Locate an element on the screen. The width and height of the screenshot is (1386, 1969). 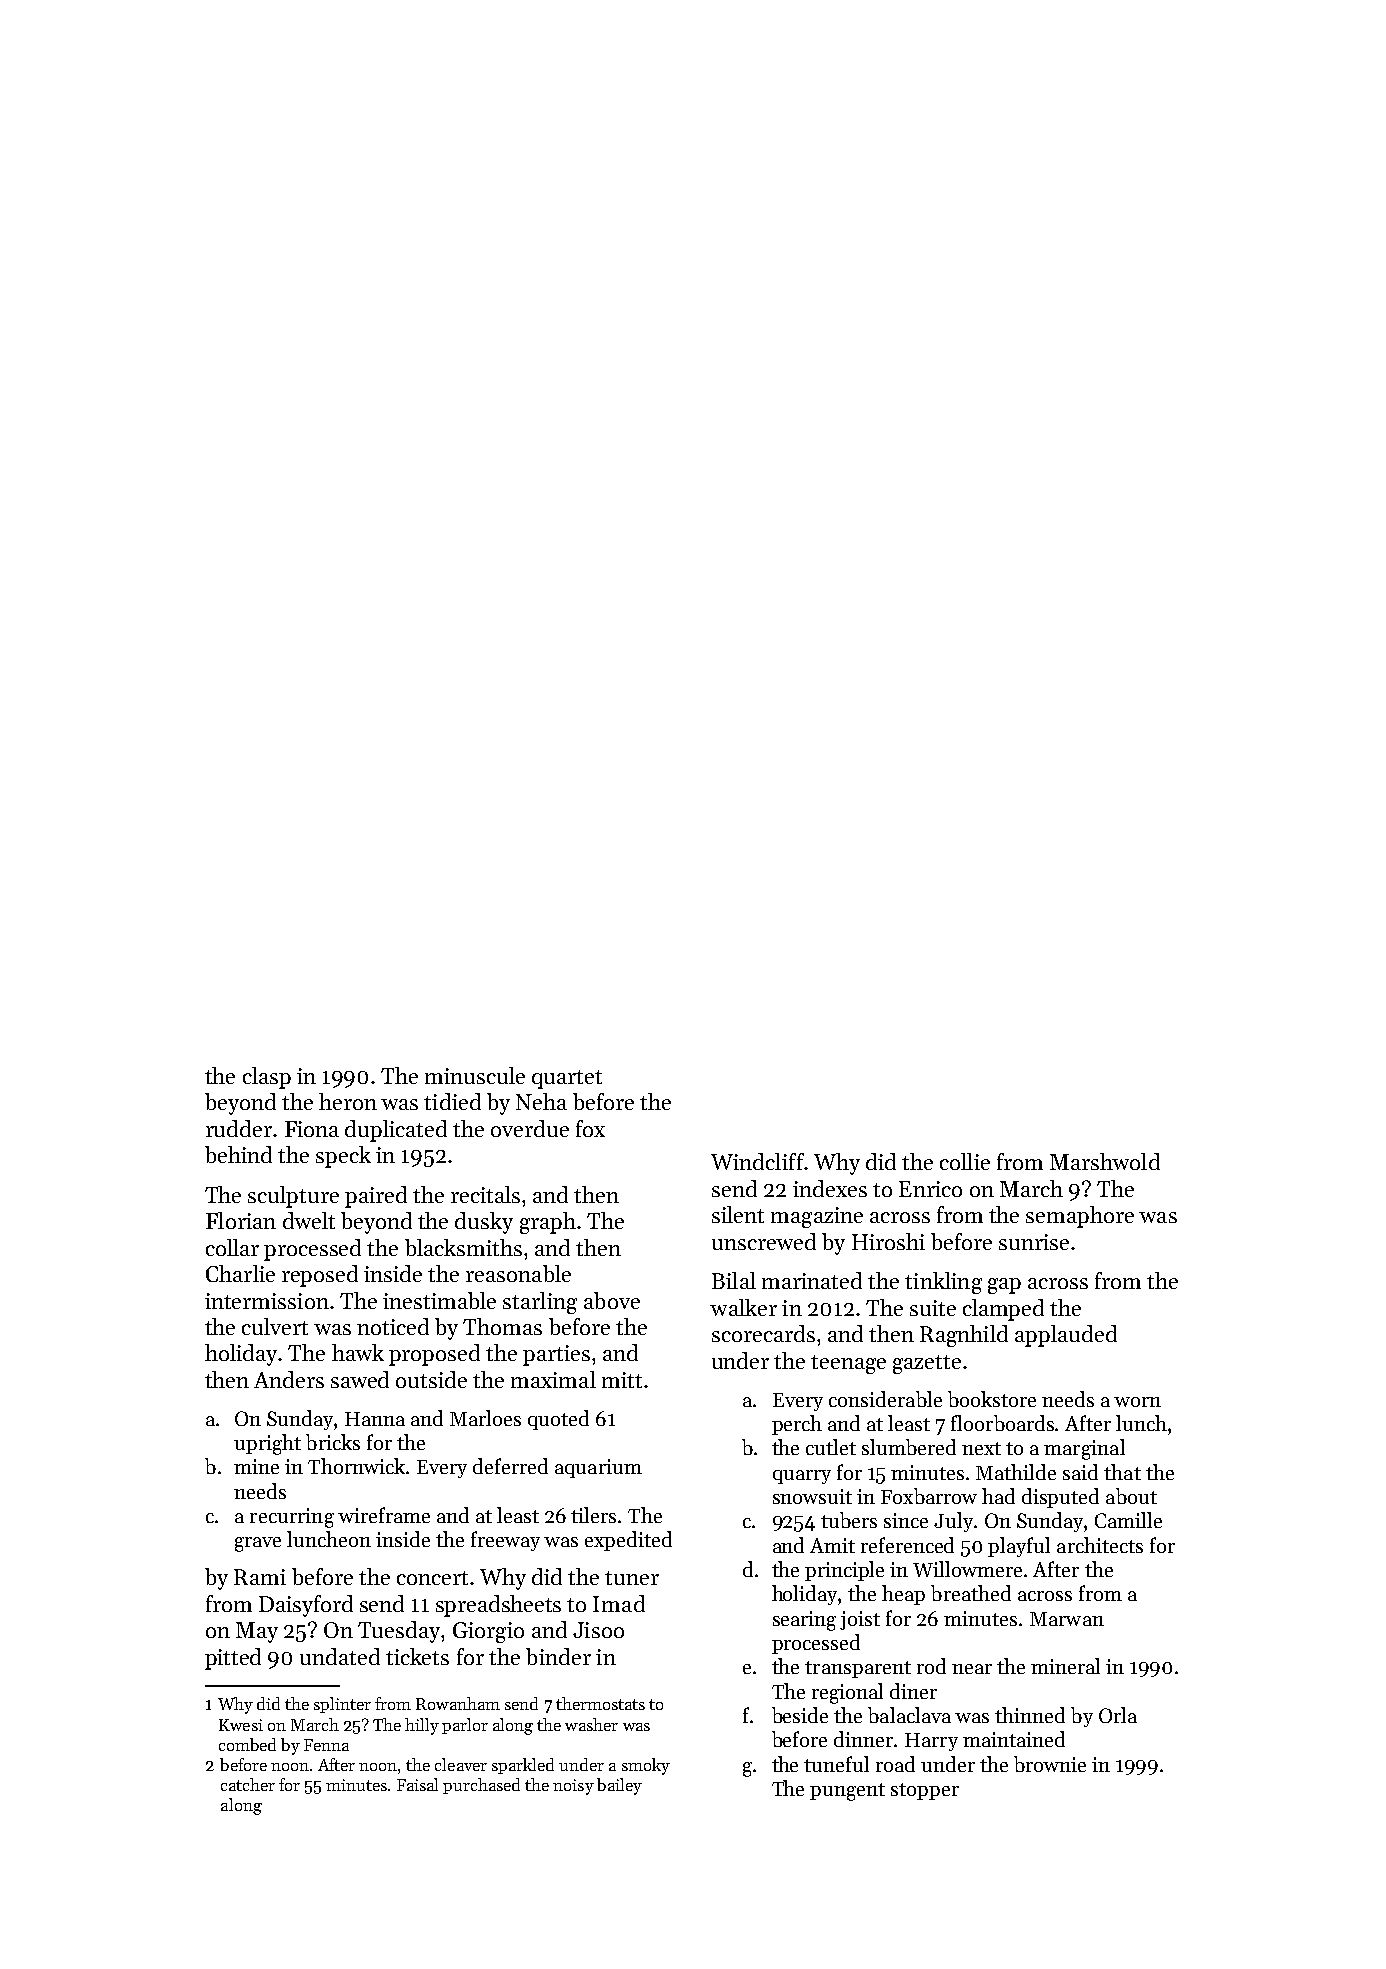
bookstore is located at coordinates (992, 1399).
